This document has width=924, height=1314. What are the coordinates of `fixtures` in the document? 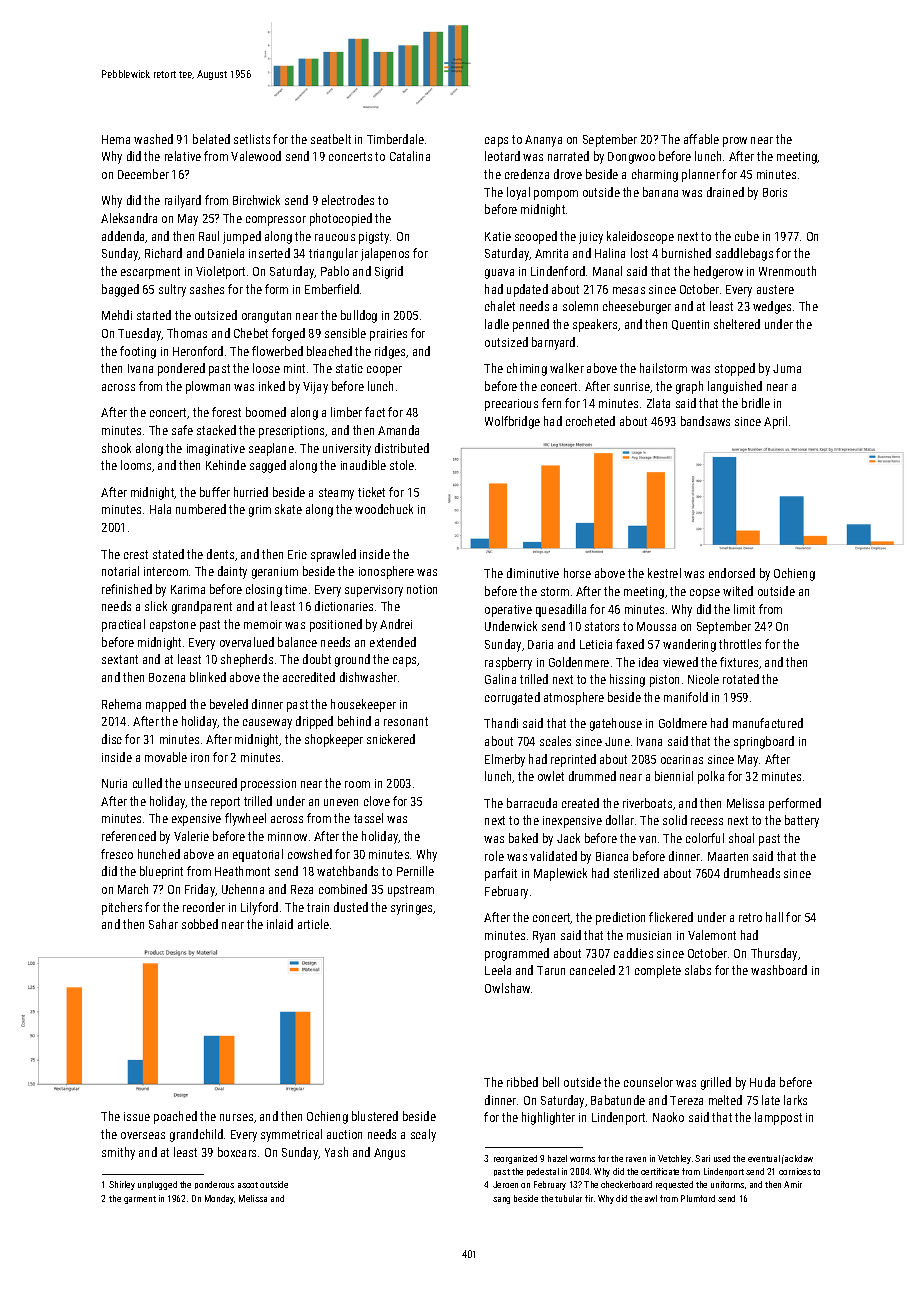 It's located at (739, 662).
